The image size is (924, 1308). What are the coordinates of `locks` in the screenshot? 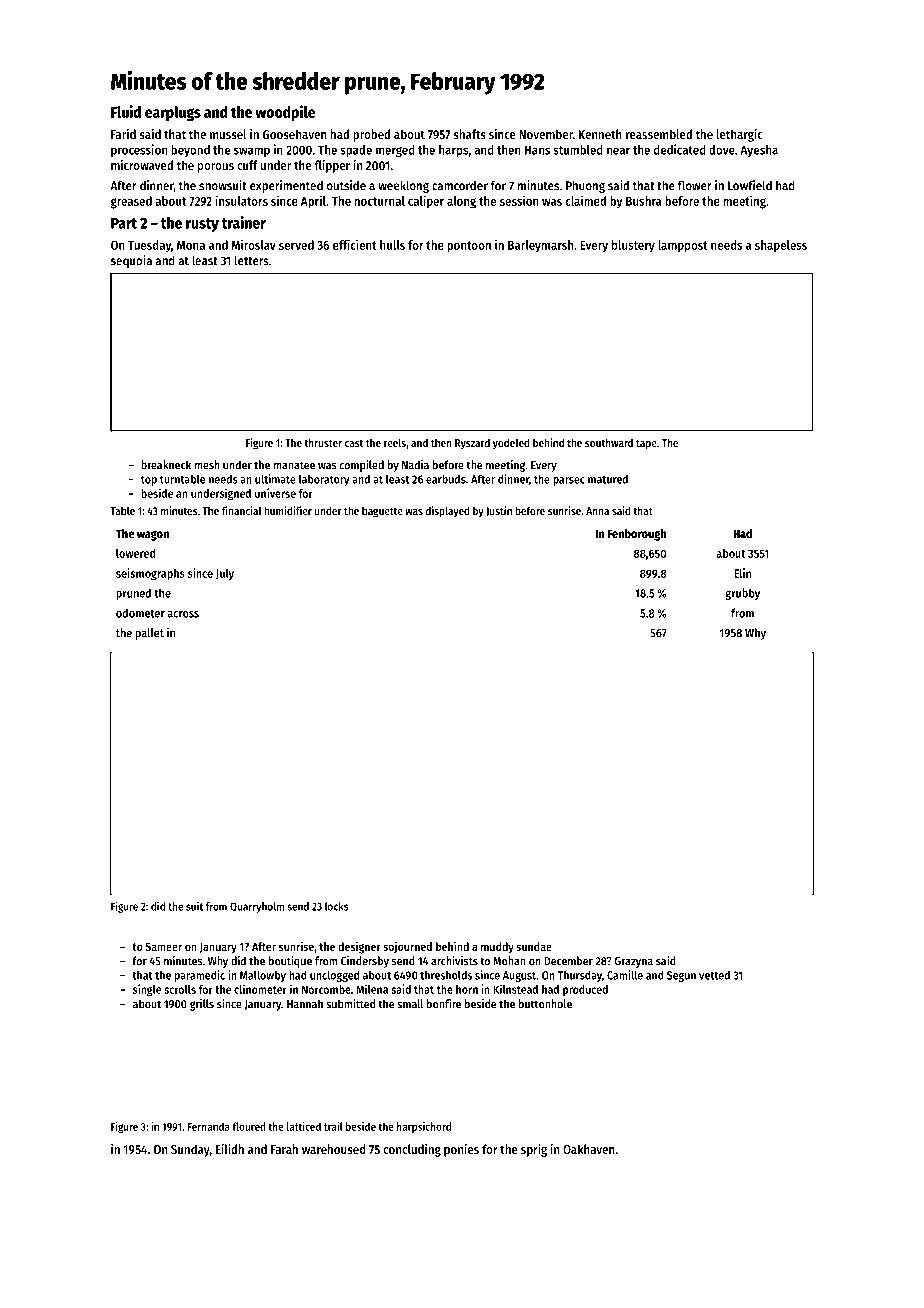 It's located at (337, 906).
